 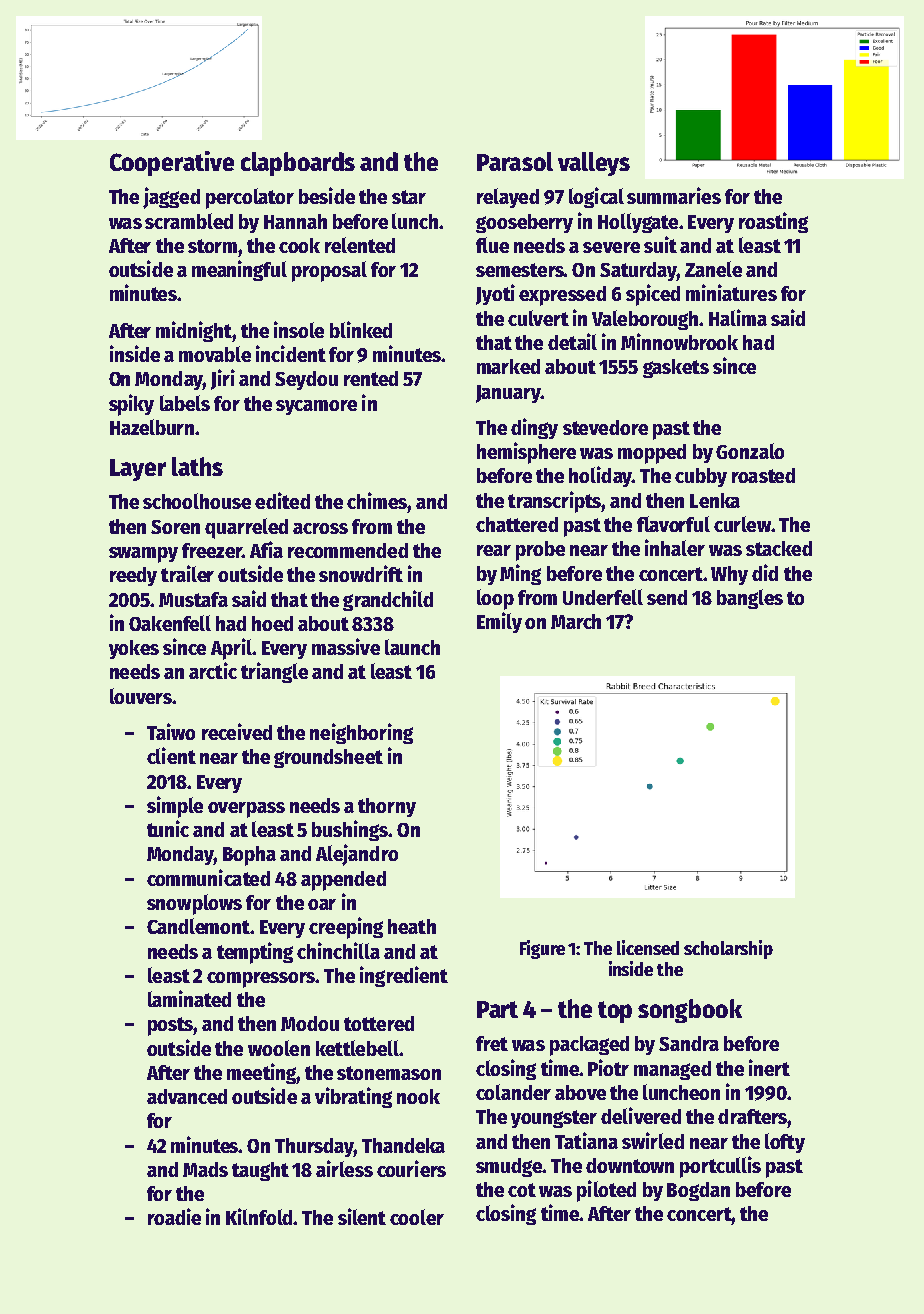 I want to click on cubby, so click(x=701, y=477).
